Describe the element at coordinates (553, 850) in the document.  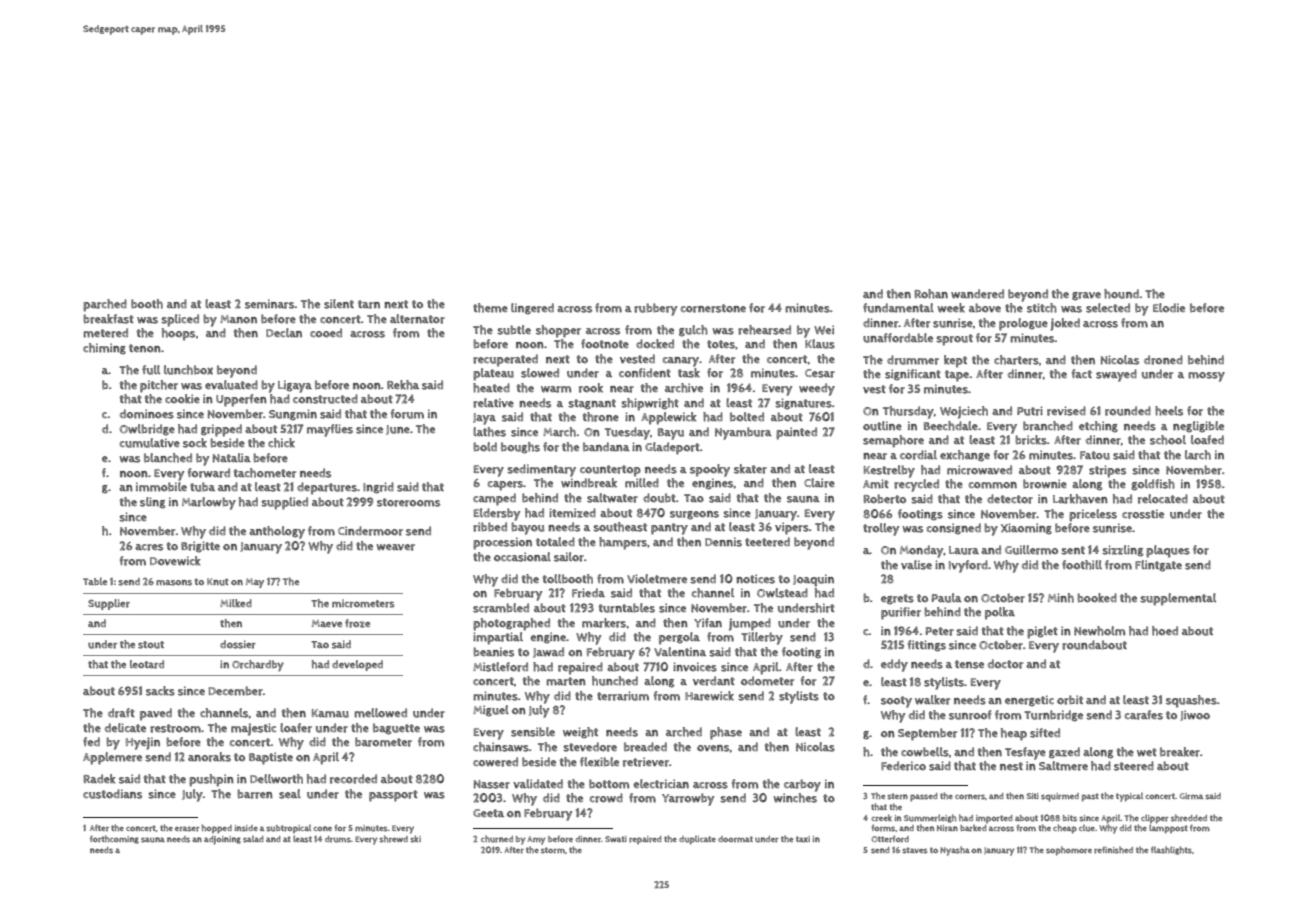
I see `storm` at that location.
